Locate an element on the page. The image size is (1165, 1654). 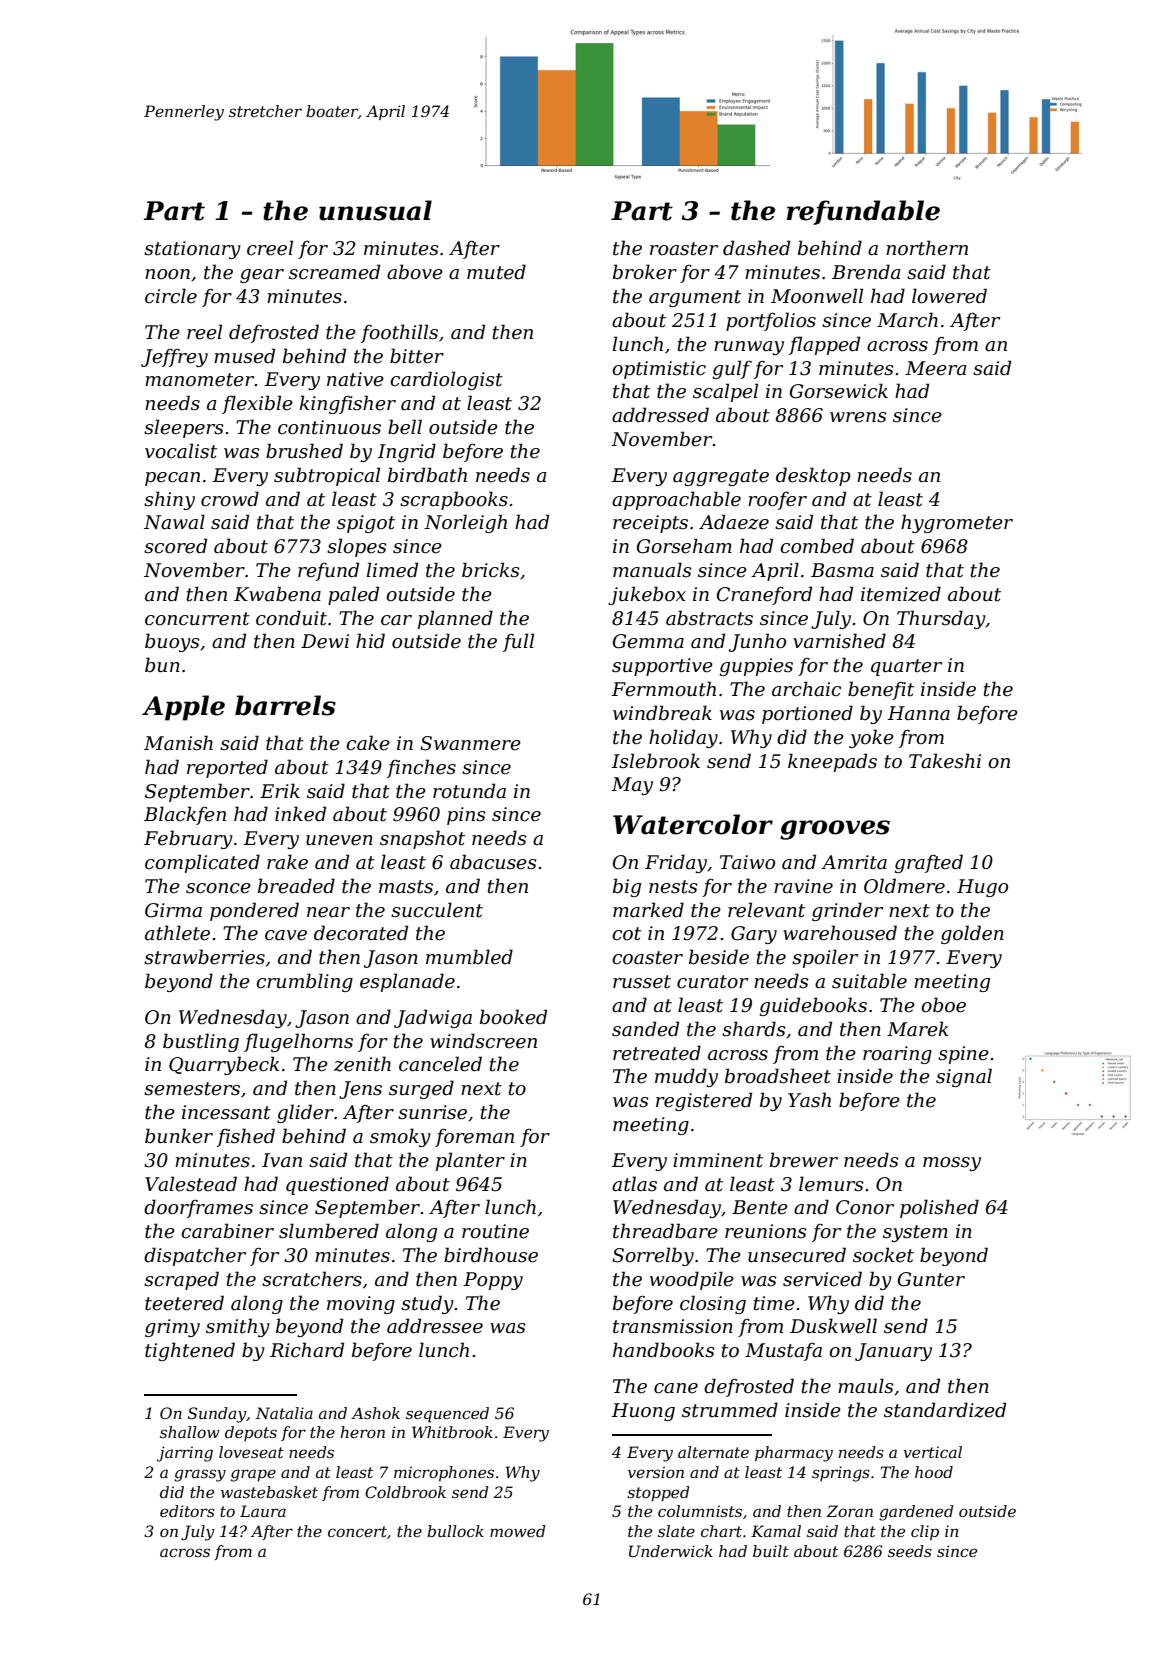
Underwick is located at coordinates (671, 1551).
